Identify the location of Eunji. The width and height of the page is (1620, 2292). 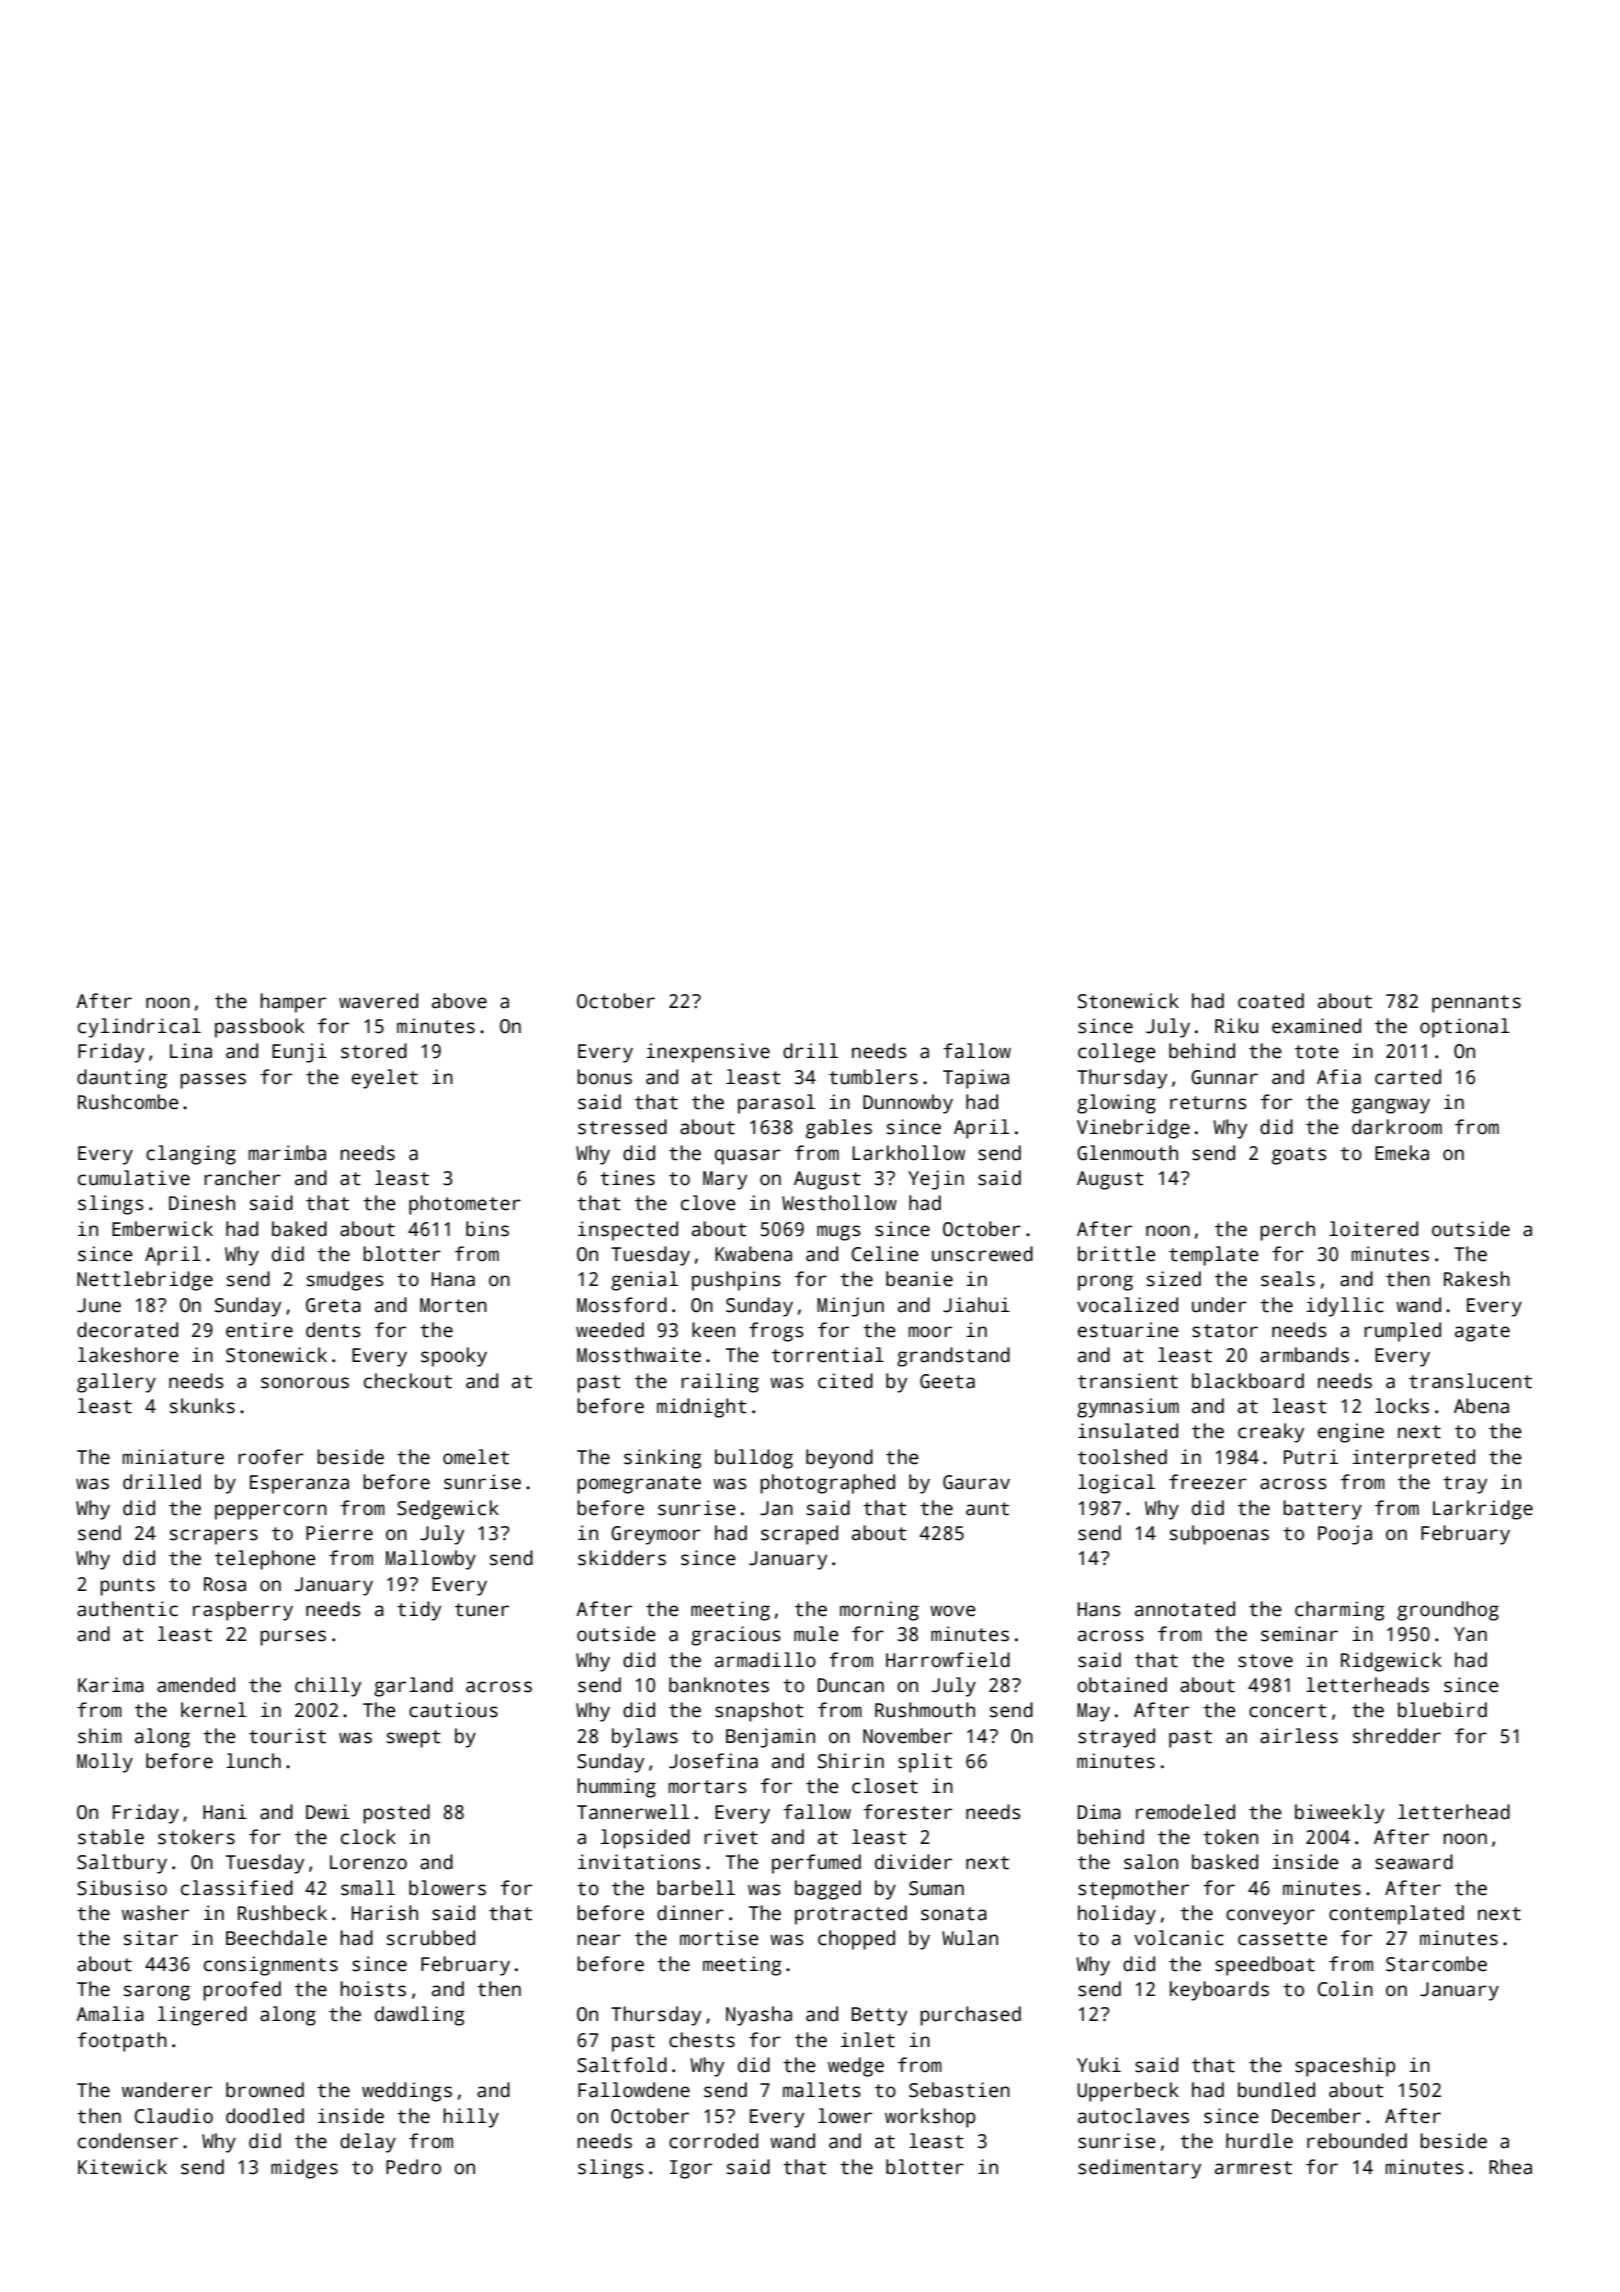
(299, 1053).
